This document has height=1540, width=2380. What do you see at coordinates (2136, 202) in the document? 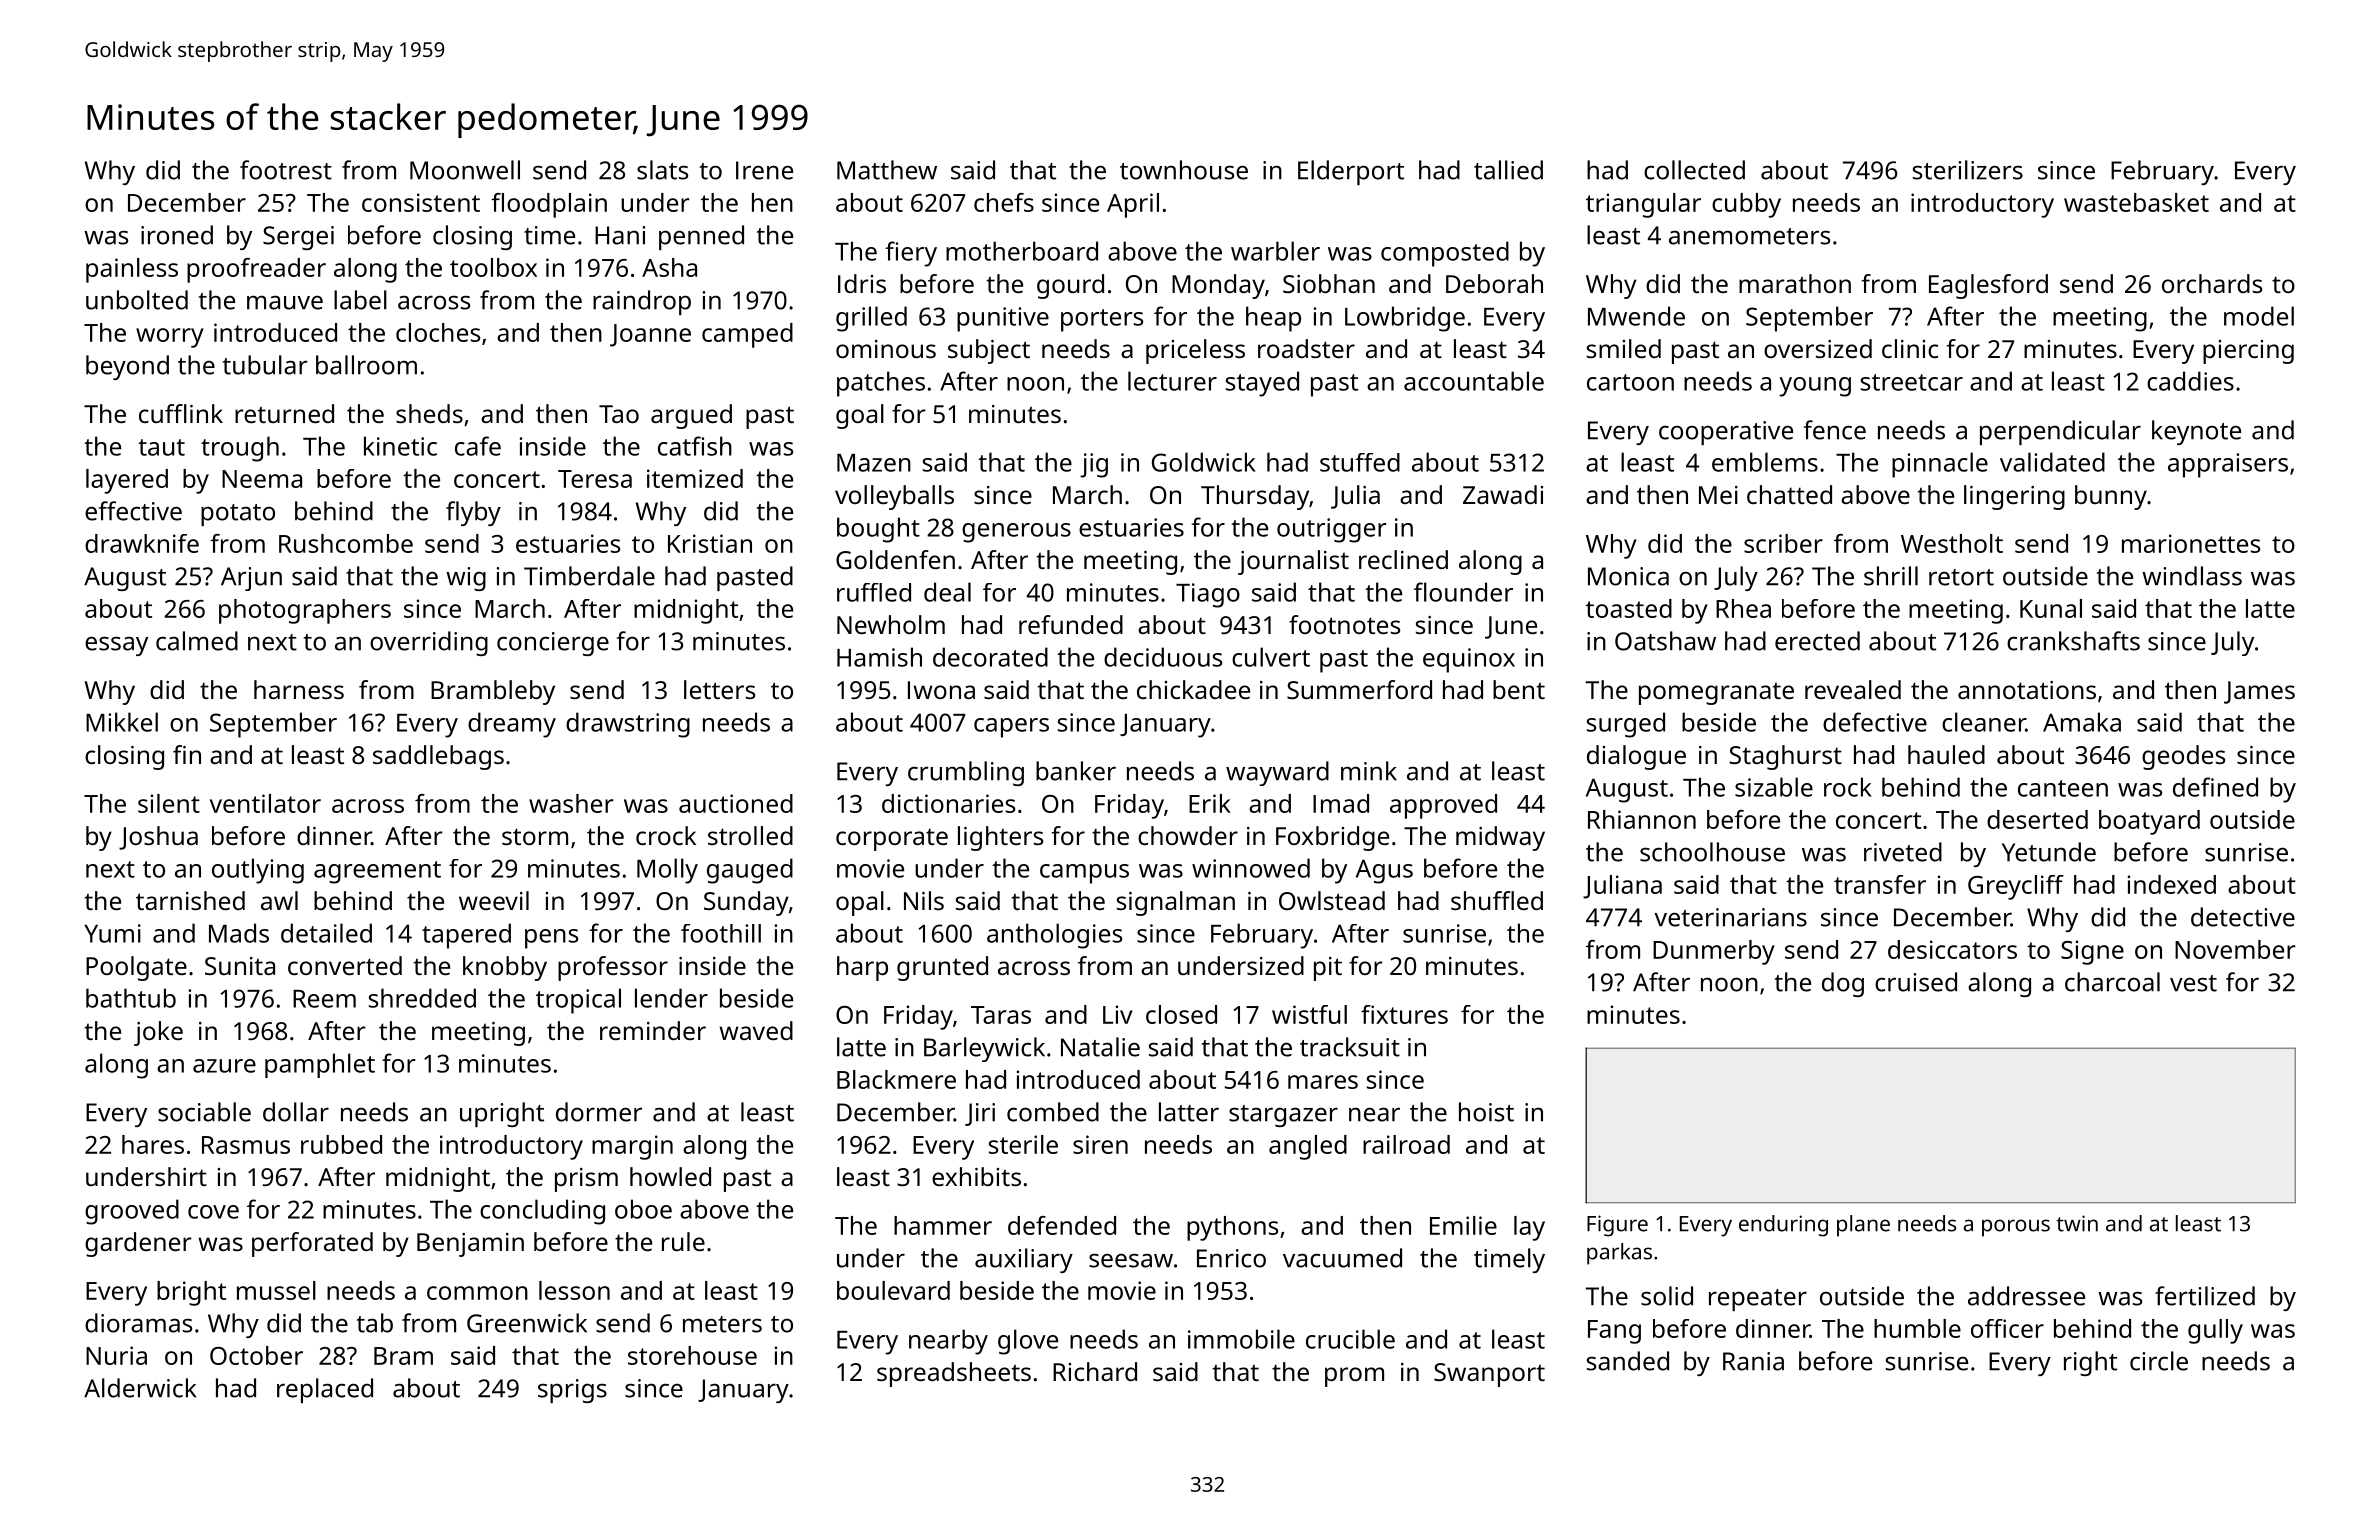
I see `wastebasket` at bounding box center [2136, 202].
